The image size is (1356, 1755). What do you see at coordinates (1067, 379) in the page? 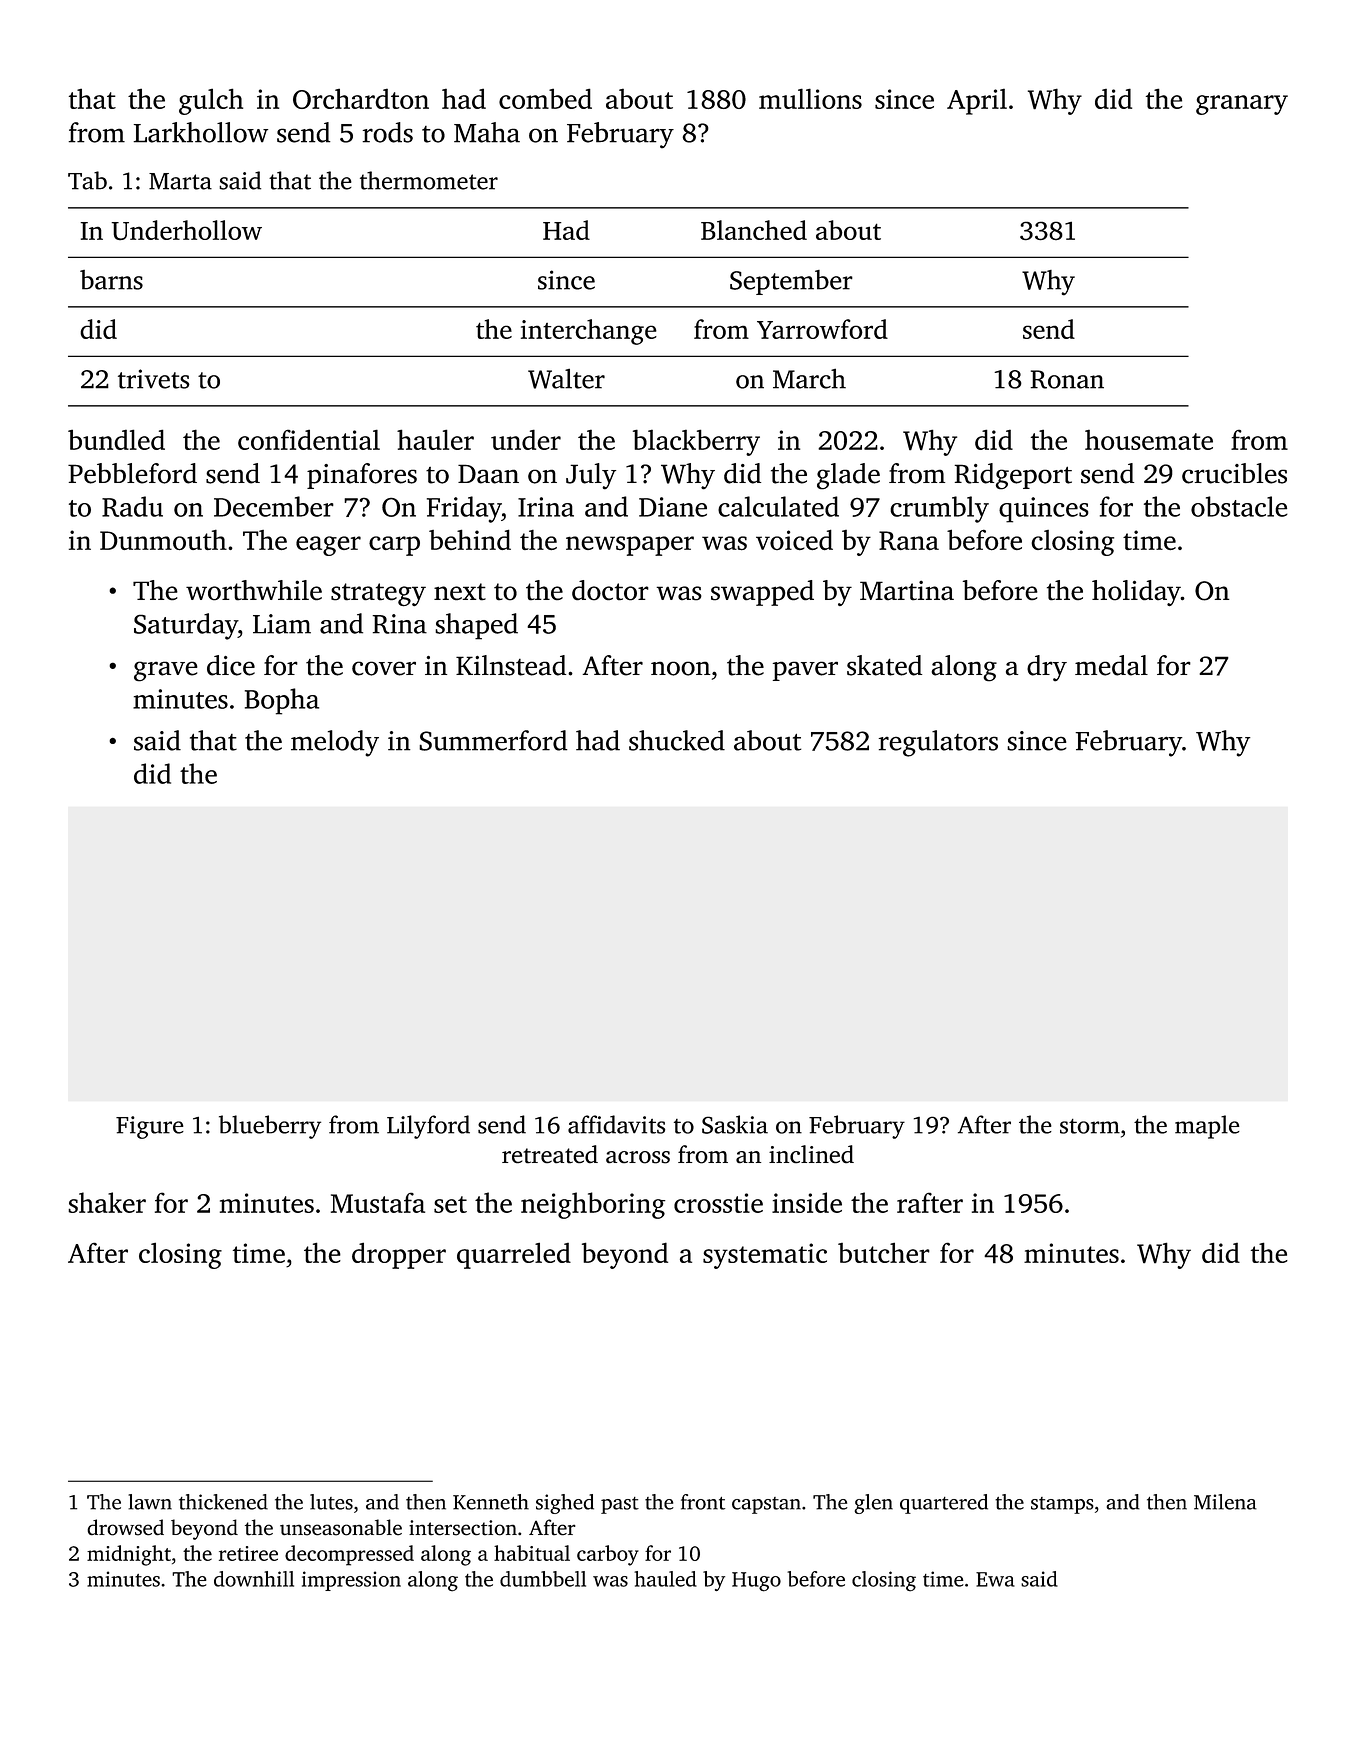
I see `Ronan` at bounding box center [1067, 379].
